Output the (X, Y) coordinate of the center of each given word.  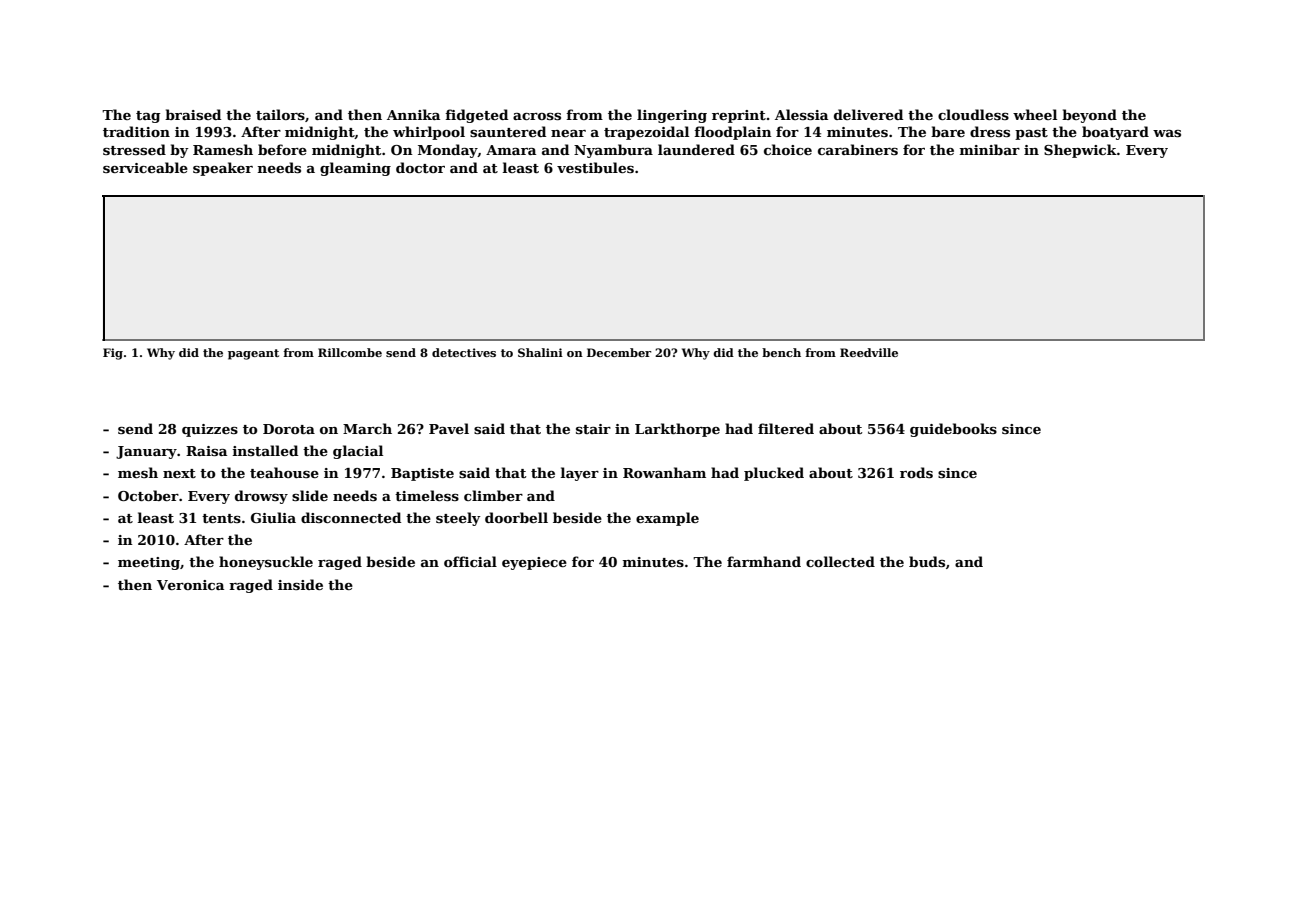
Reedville (869, 352)
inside (300, 584)
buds (927, 561)
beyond (1089, 116)
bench (781, 352)
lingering (672, 116)
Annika (413, 114)
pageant (253, 354)
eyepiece (534, 563)
